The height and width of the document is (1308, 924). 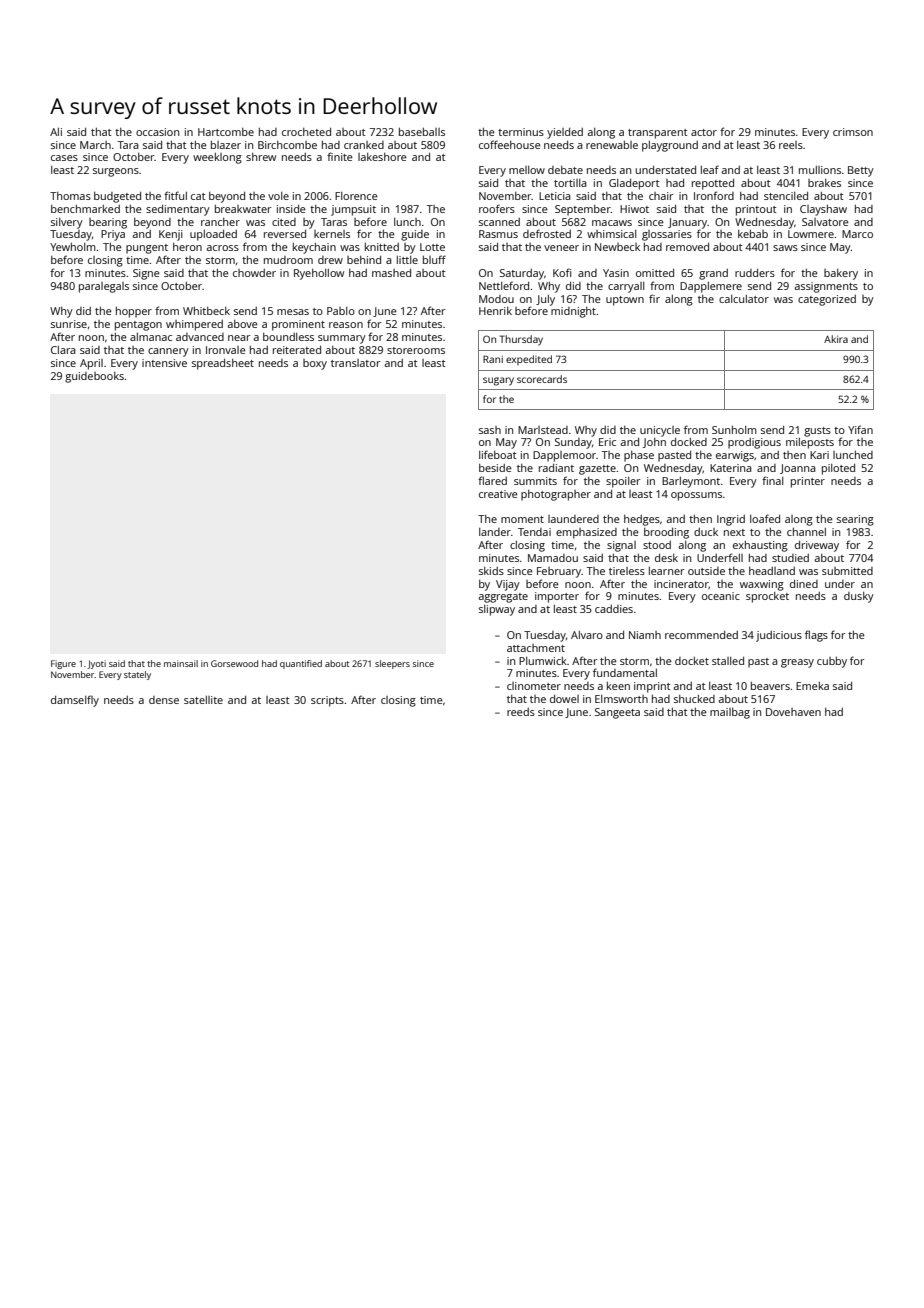 What do you see at coordinates (521, 712) in the document?
I see `reeds` at bounding box center [521, 712].
